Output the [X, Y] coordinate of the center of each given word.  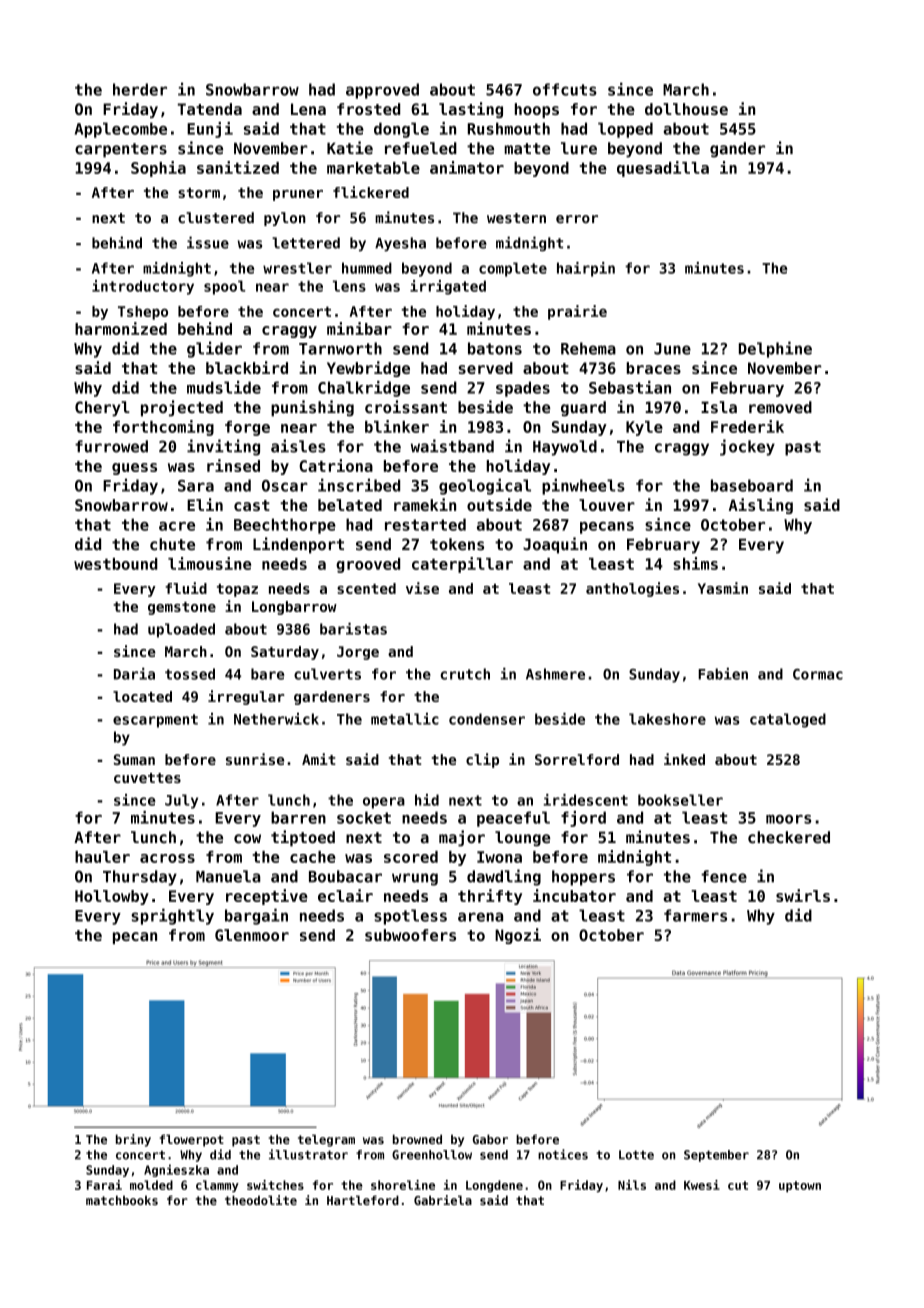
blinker [397, 426]
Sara [196, 486]
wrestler [297, 268]
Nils [632, 1185]
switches [275, 1185]
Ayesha [400, 244]
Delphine [775, 349]
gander [737, 150]
